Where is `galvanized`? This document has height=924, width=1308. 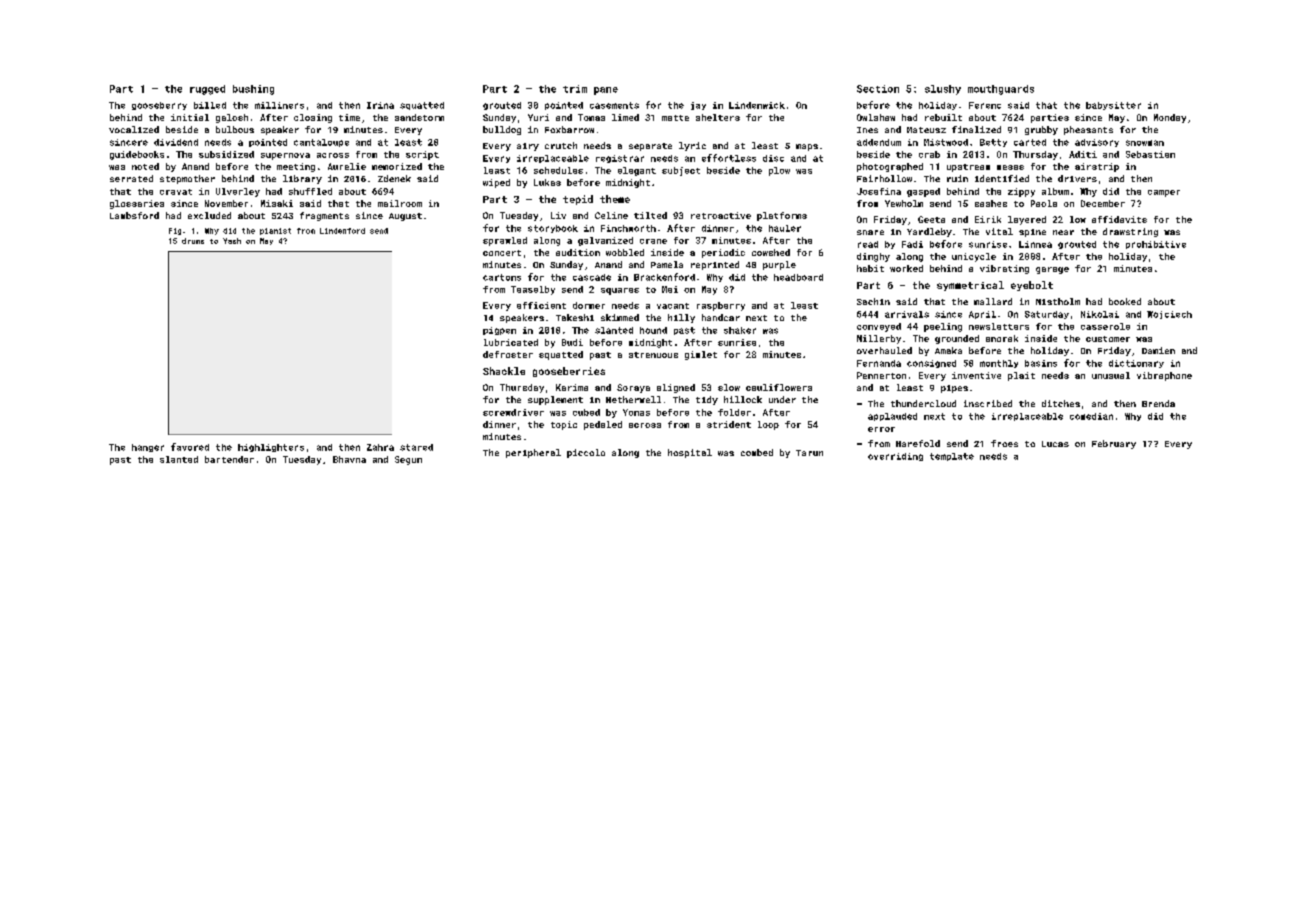 galvanized is located at coordinates (605, 241).
